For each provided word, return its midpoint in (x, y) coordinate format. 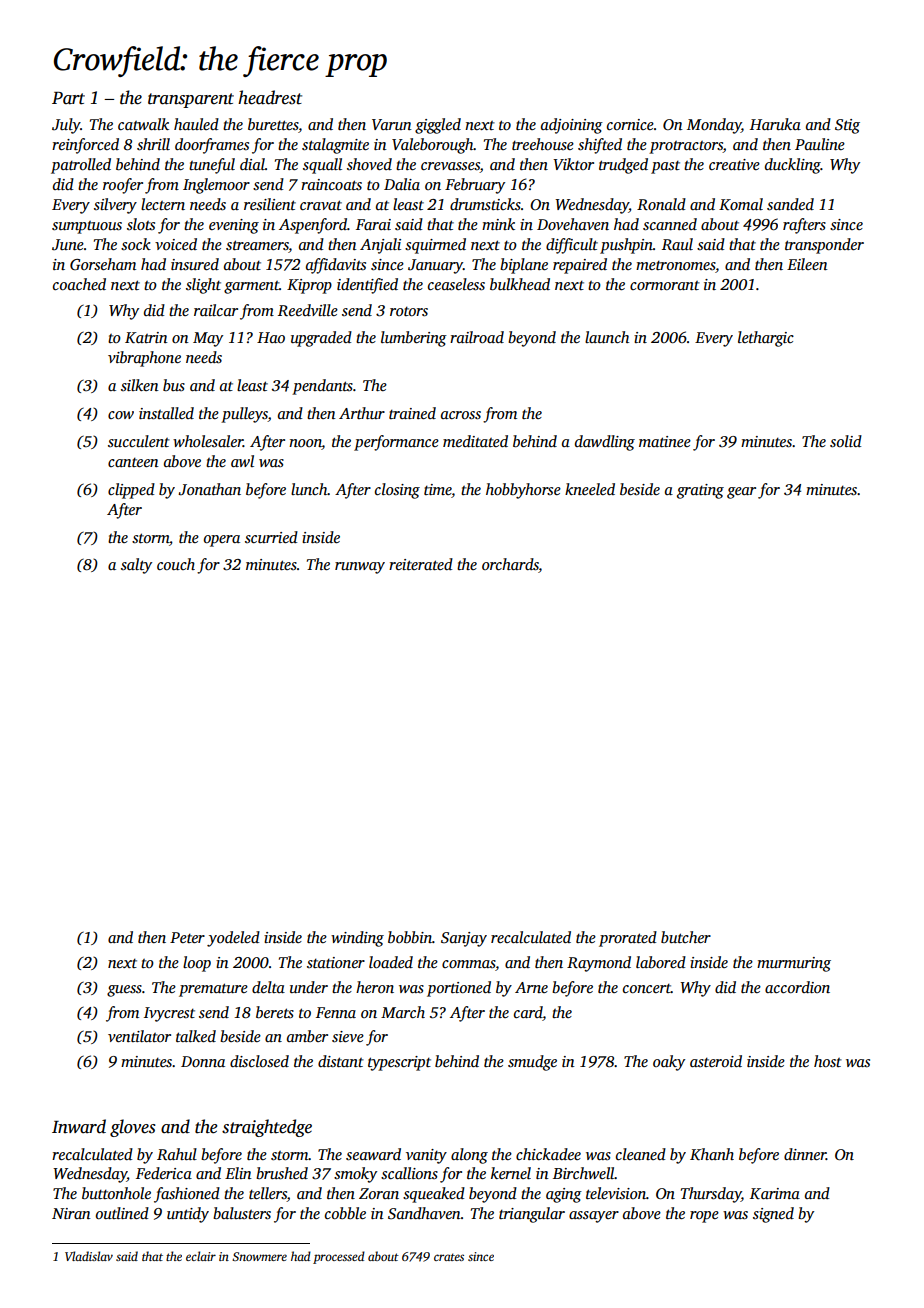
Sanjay (464, 939)
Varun (392, 124)
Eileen (807, 264)
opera (222, 541)
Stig (847, 126)
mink (498, 224)
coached (79, 284)
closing (397, 491)
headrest (270, 97)
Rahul (177, 1154)
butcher (686, 937)
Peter (187, 937)
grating (700, 491)
